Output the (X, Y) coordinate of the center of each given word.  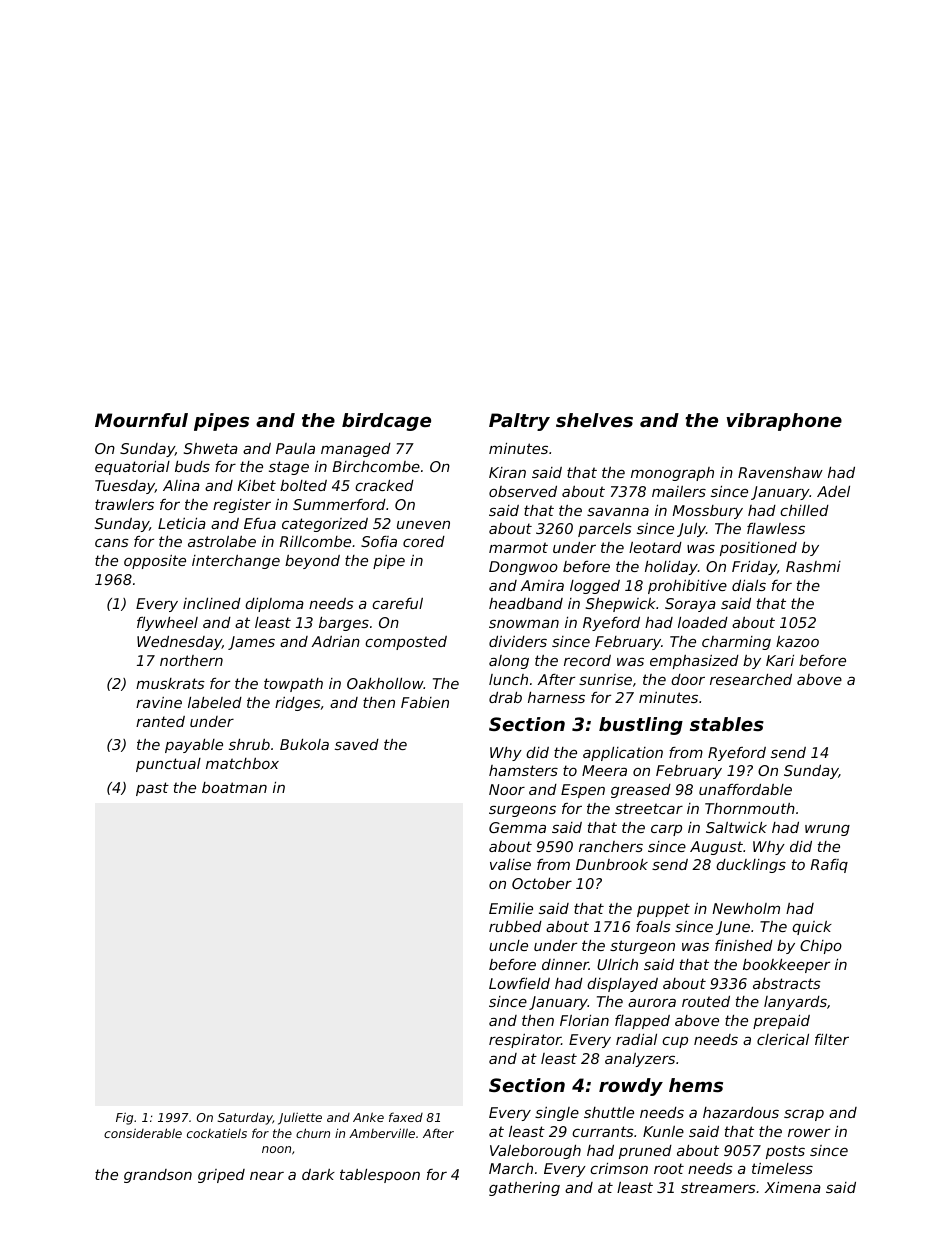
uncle (508, 945)
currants (603, 1131)
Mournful (141, 420)
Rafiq (829, 866)
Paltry (519, 422)
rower (809, 1132)
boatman (234, 787)
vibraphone (784, 422)
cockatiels (217, 1133)
